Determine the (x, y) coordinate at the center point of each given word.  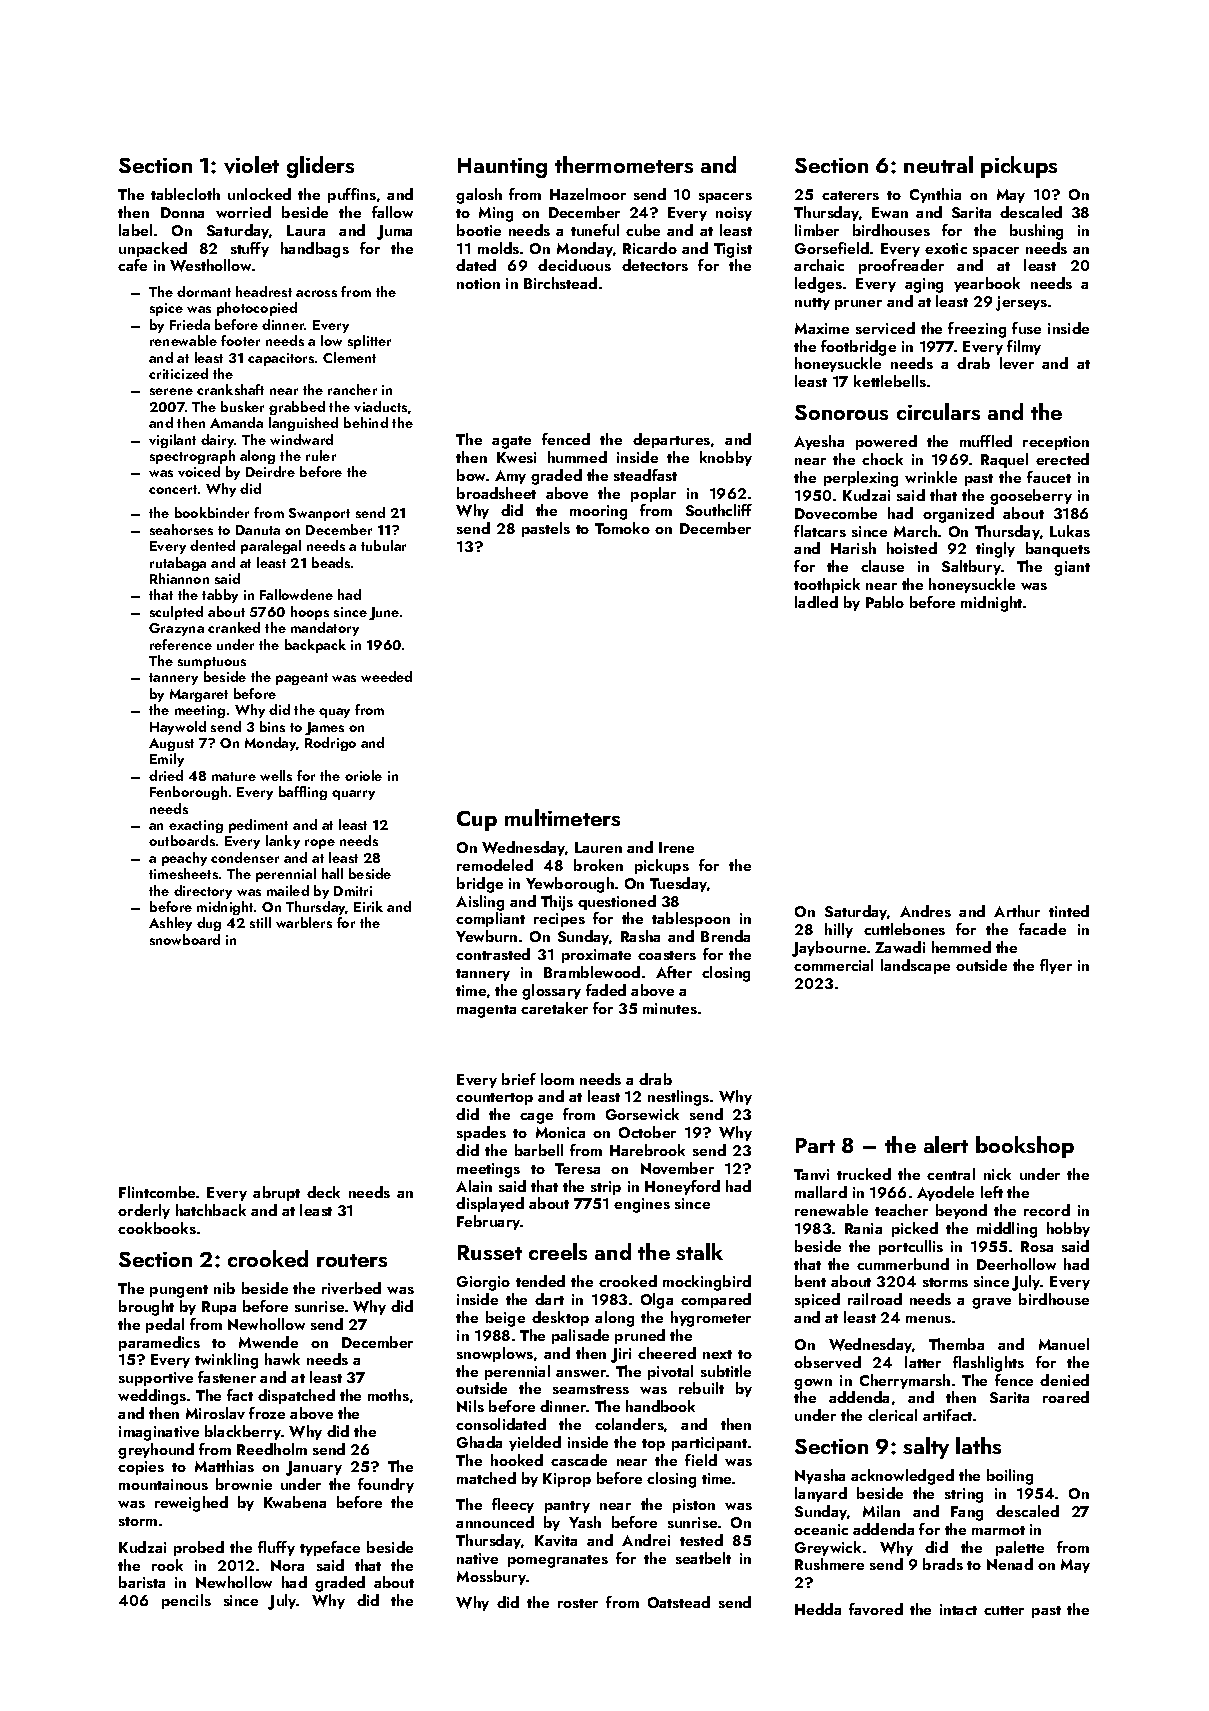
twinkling (226, 1361)
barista (142, 1582)
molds (498, 248)
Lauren (598, 847)
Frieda (190, 324)
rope (320, 844)
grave (991, 1303)
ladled (816, 602)
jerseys (1021, 303)
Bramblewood (592, 972)
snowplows (495, 1354)
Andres (925, 911)
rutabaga (178, 564)
